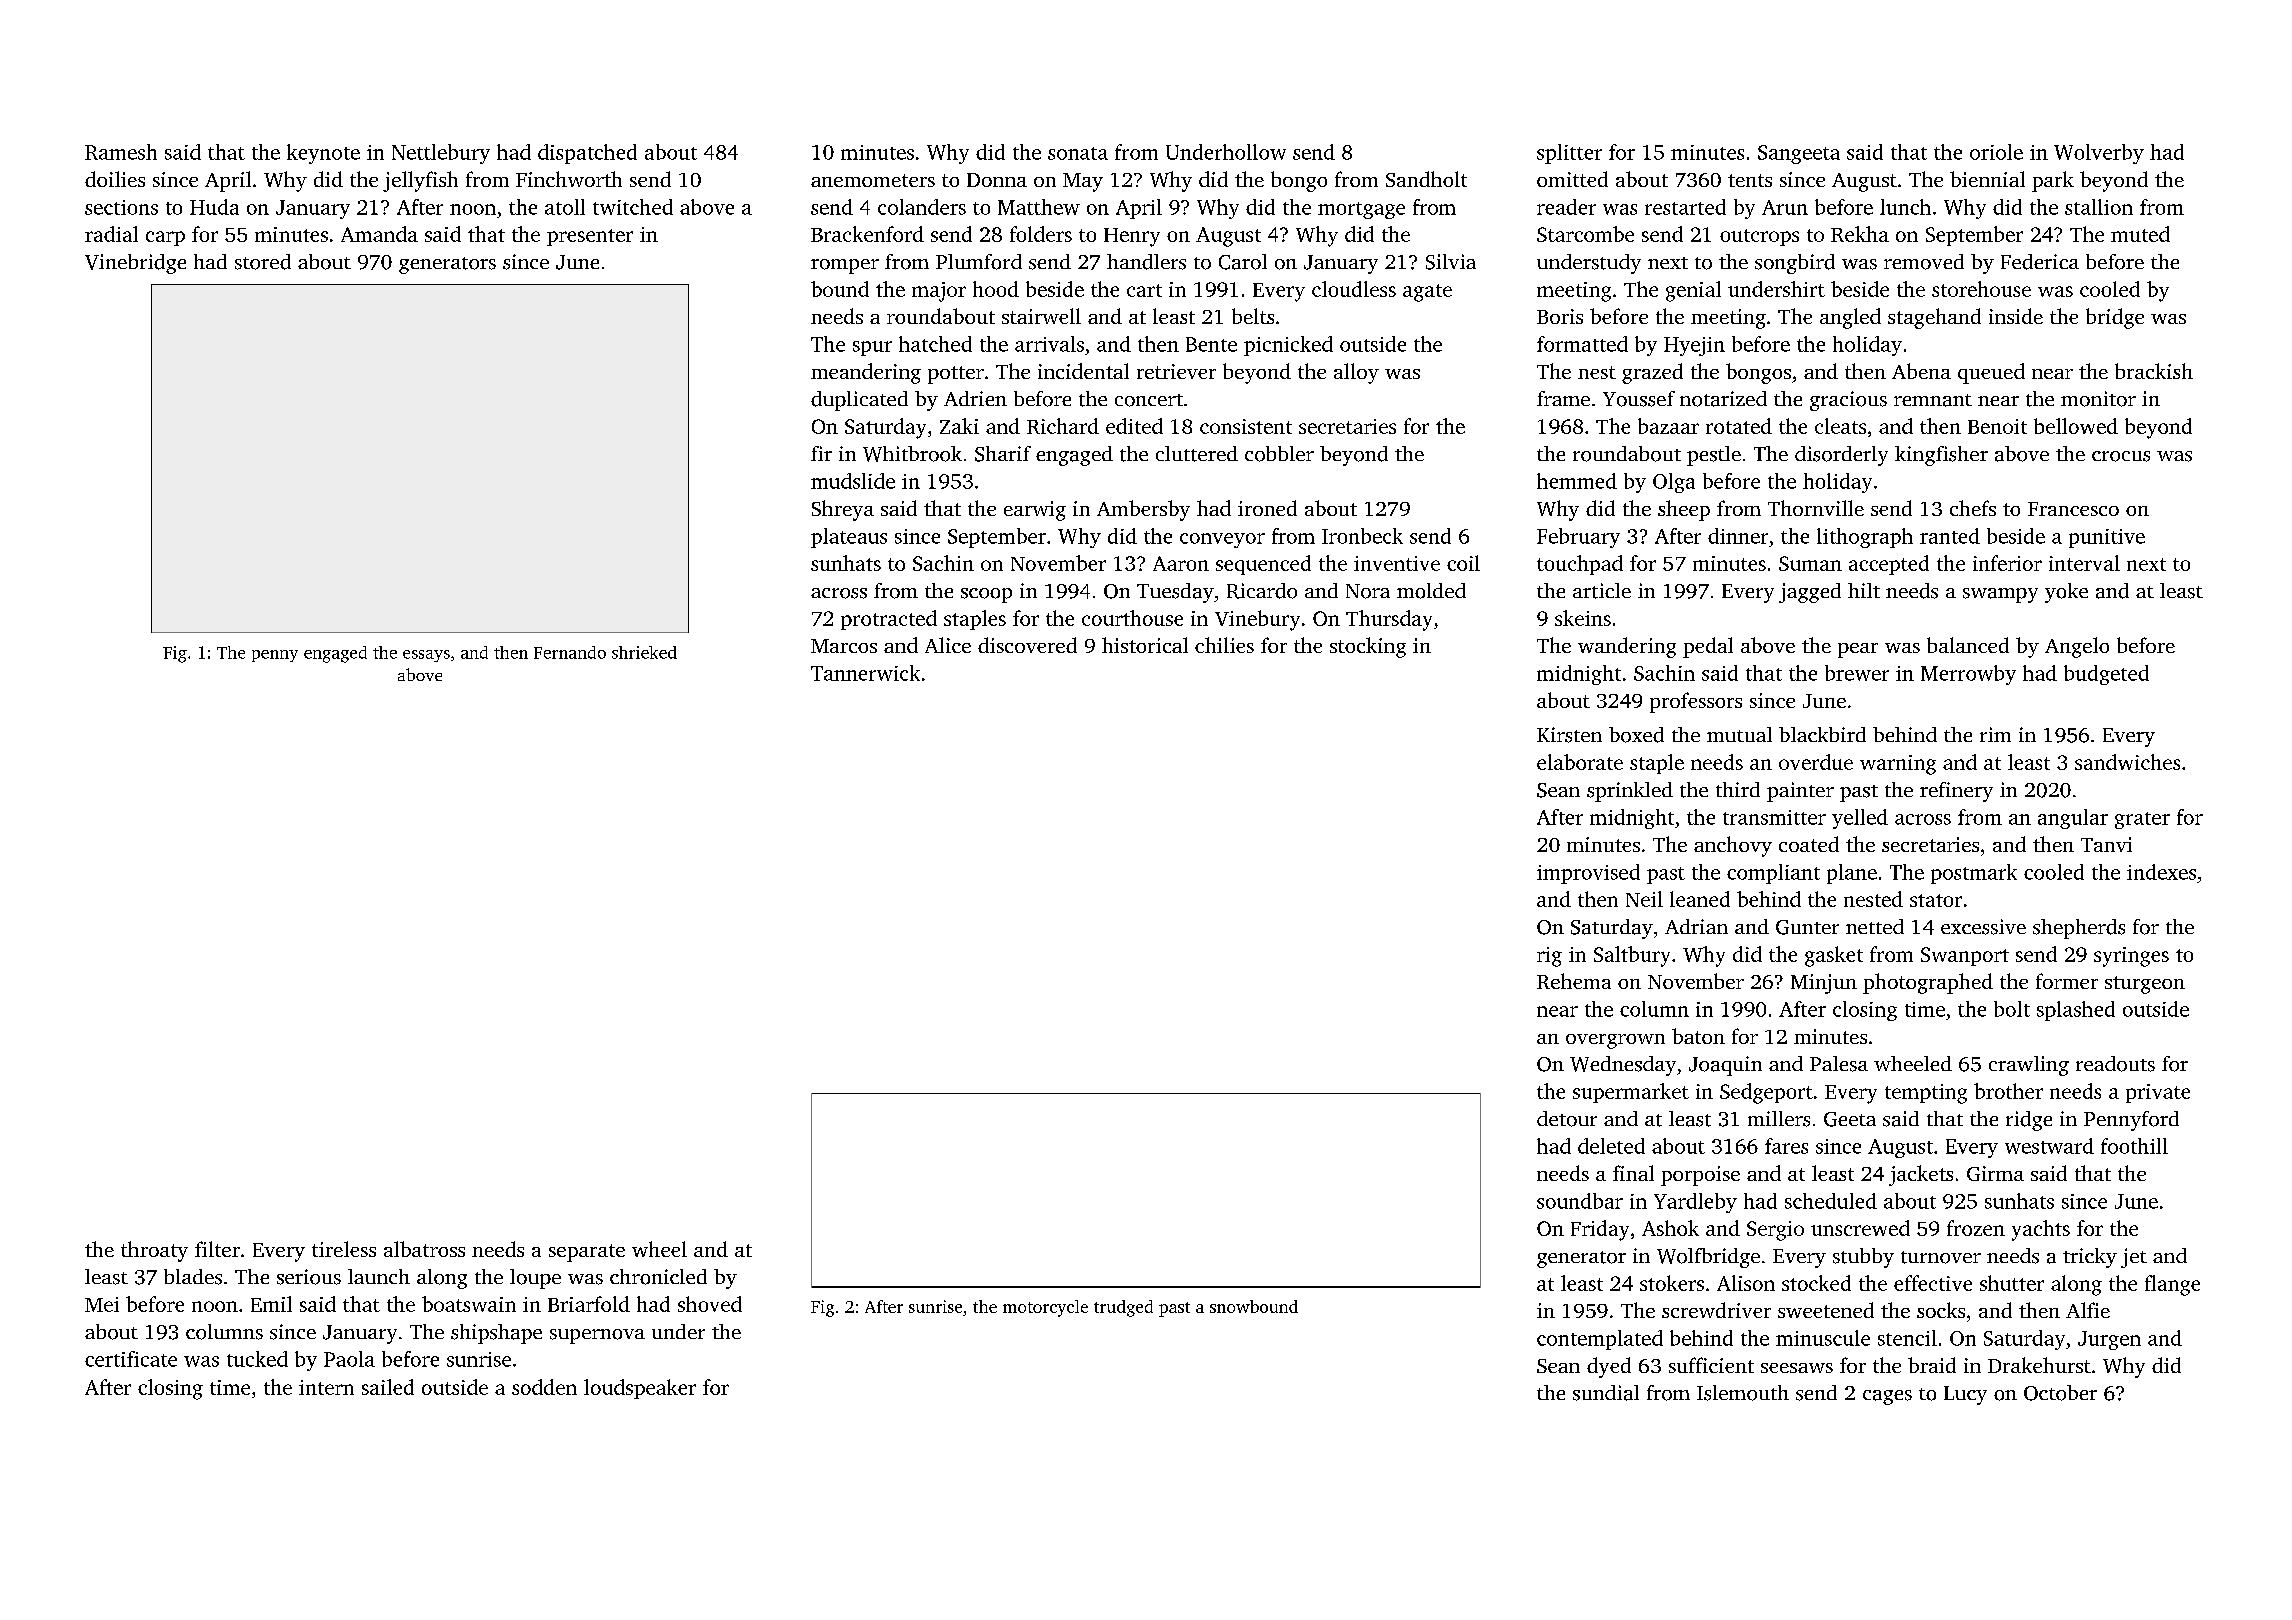  I want to click on duplicated, so click(859, 401).
